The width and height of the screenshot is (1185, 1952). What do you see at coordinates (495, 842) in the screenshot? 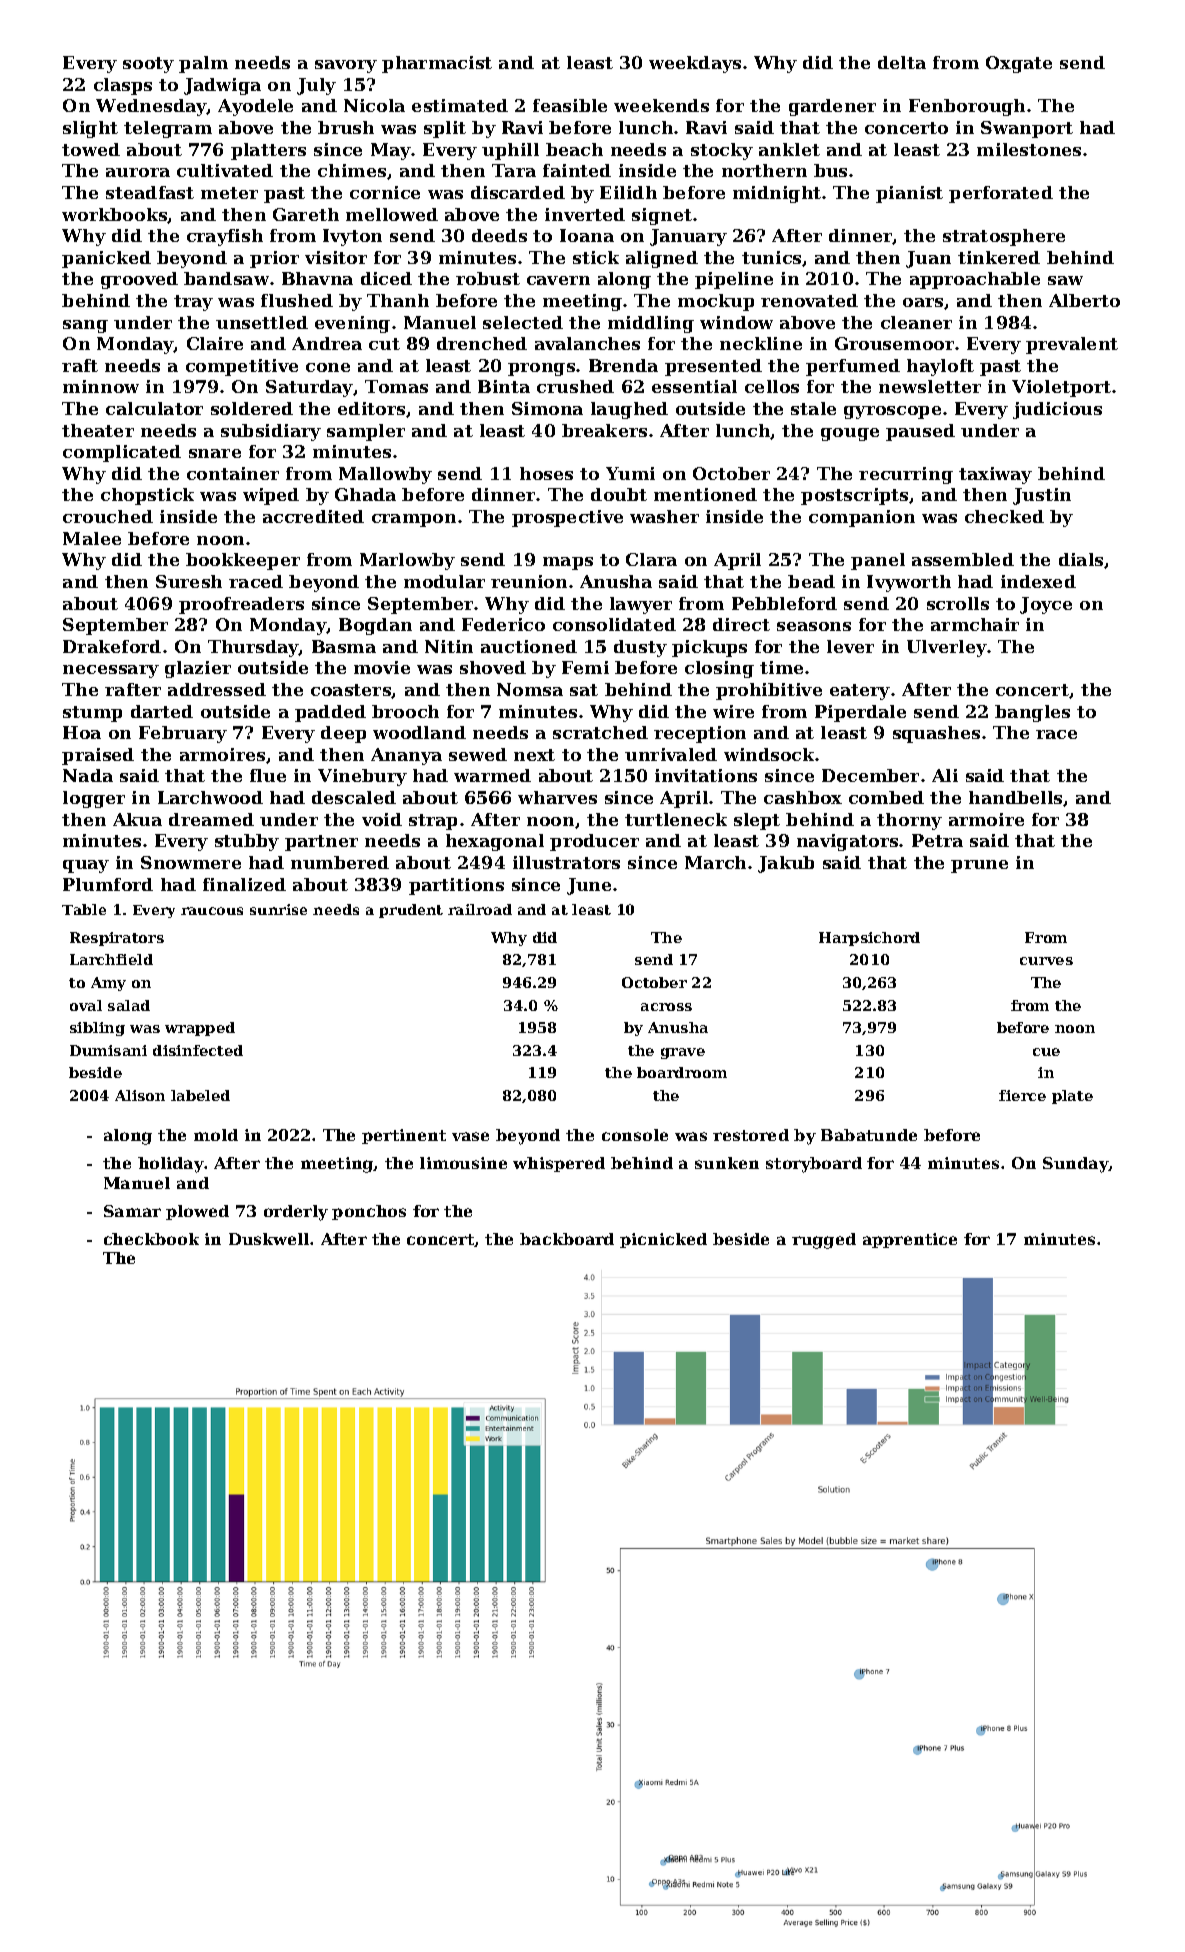
I see `hexagonal` at bounding box center [495, 842].
